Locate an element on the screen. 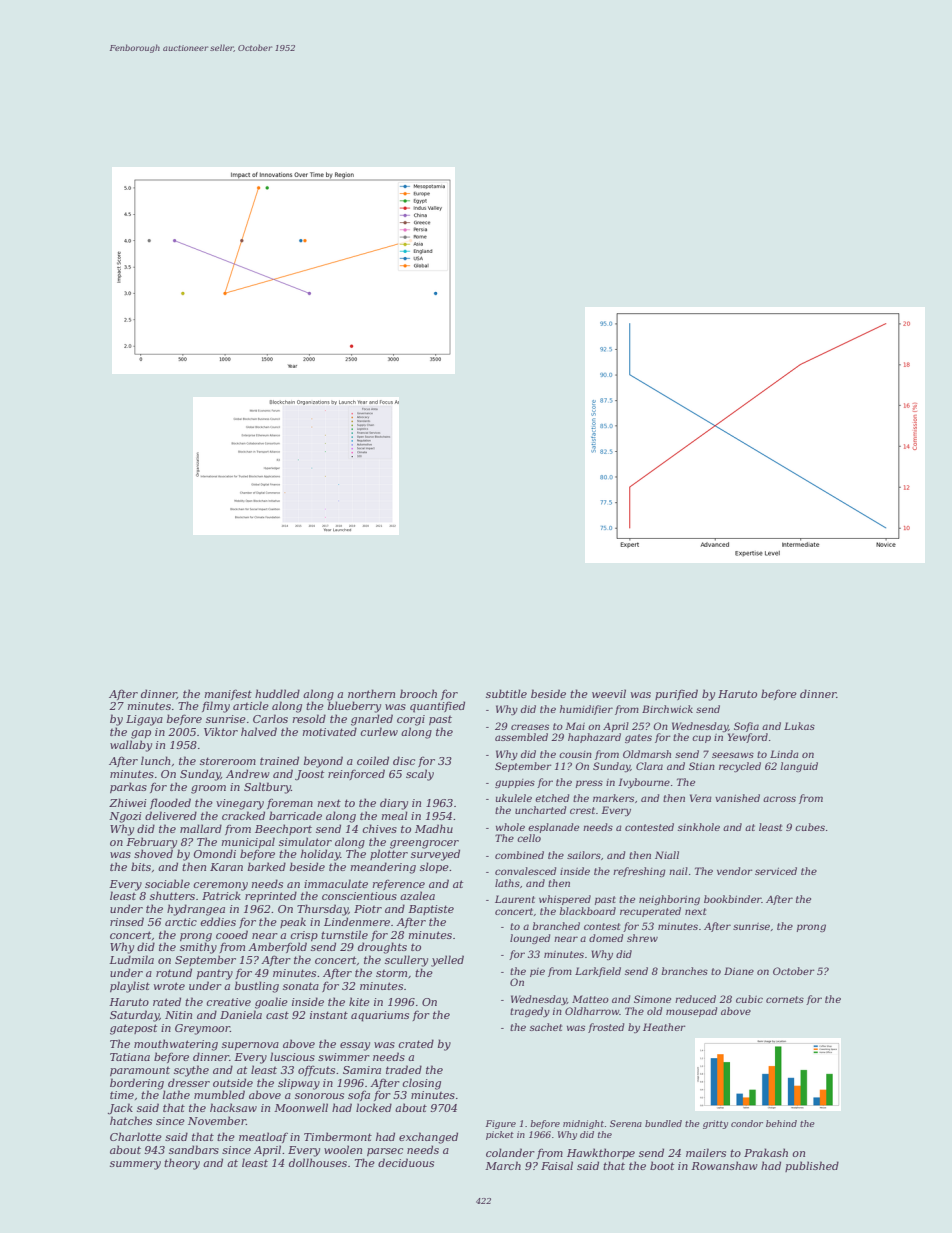  foreman is located at coordinates (290, 803).
